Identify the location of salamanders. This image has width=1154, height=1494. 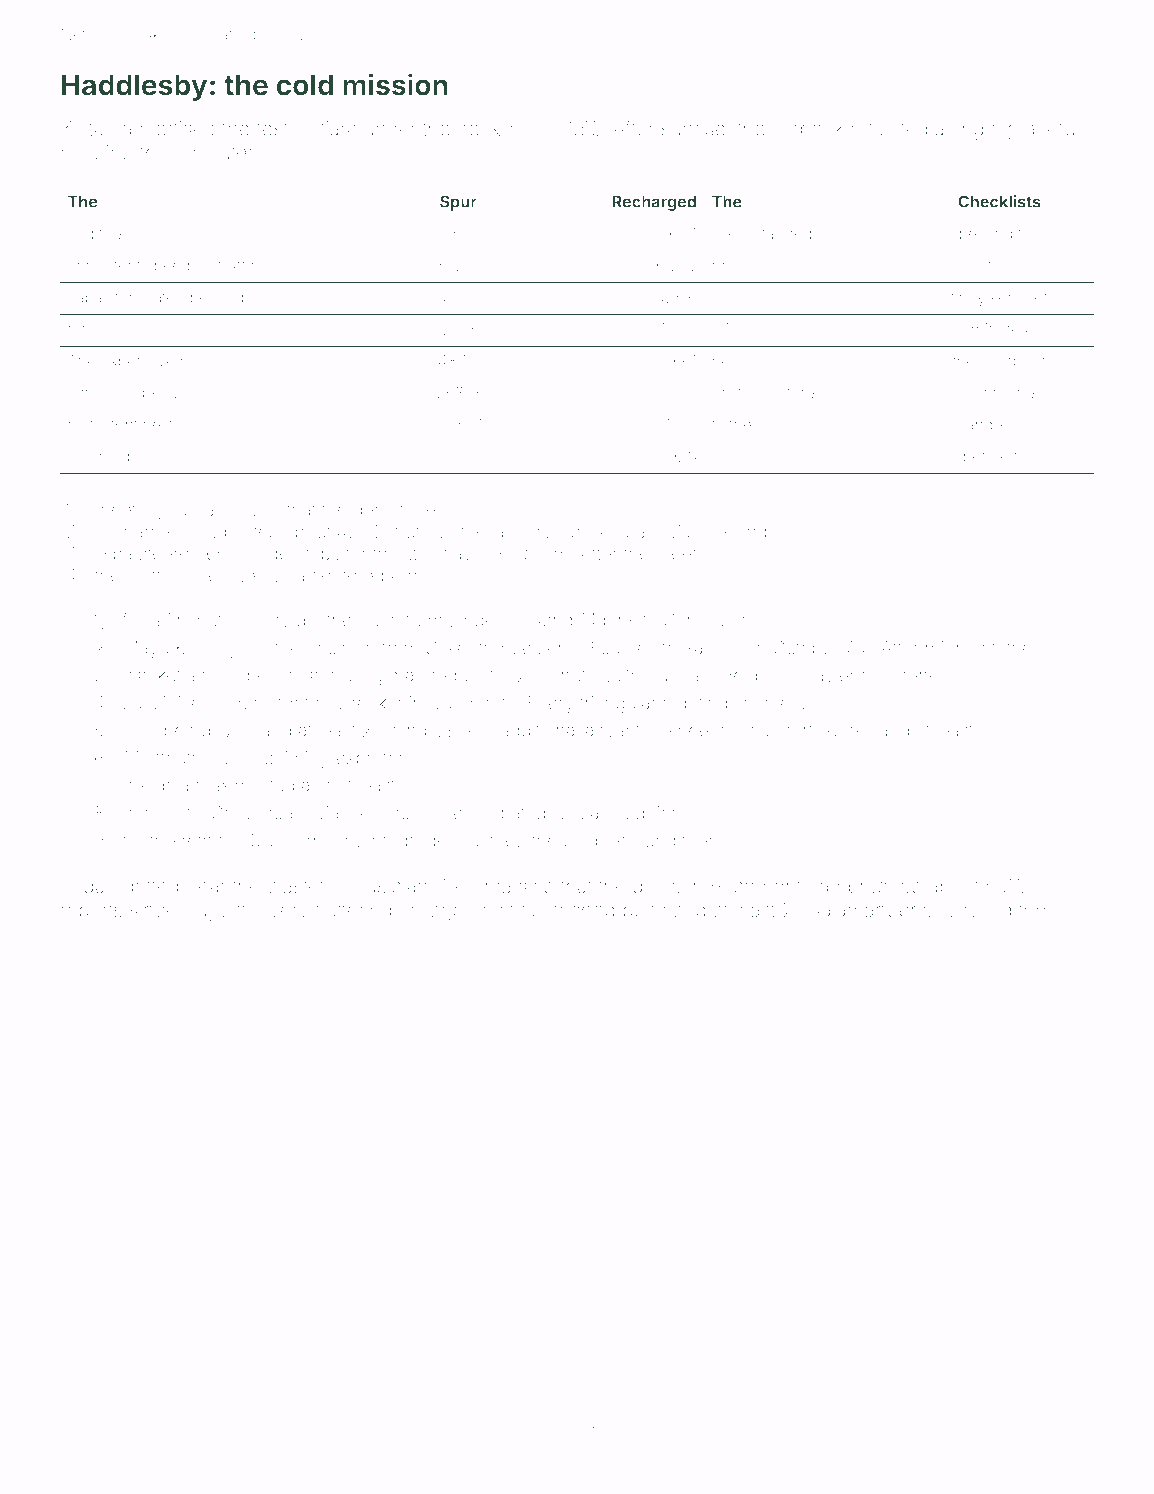
(869, 910).
